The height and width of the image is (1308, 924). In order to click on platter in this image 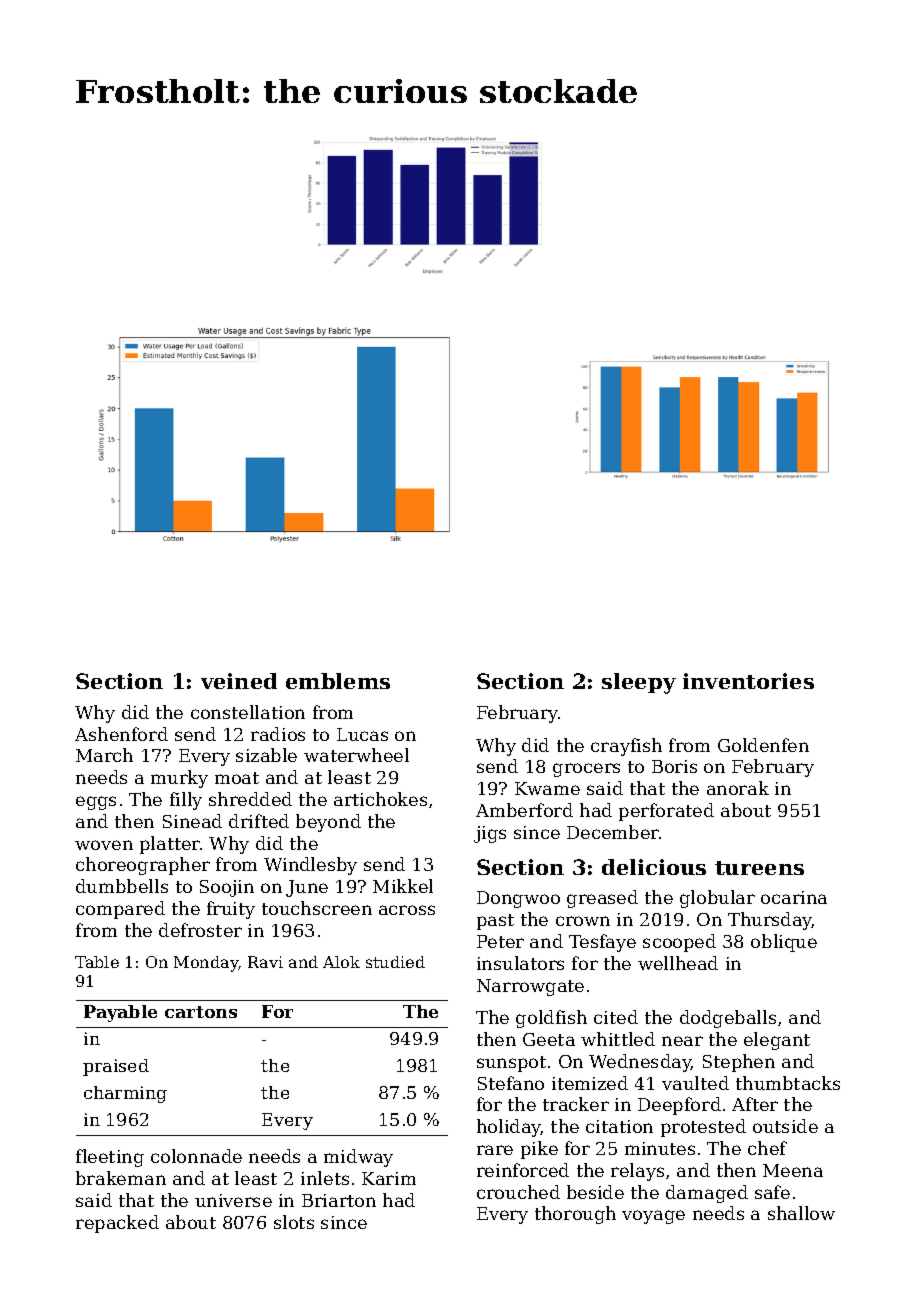, I will do `click(170, 845)`.
